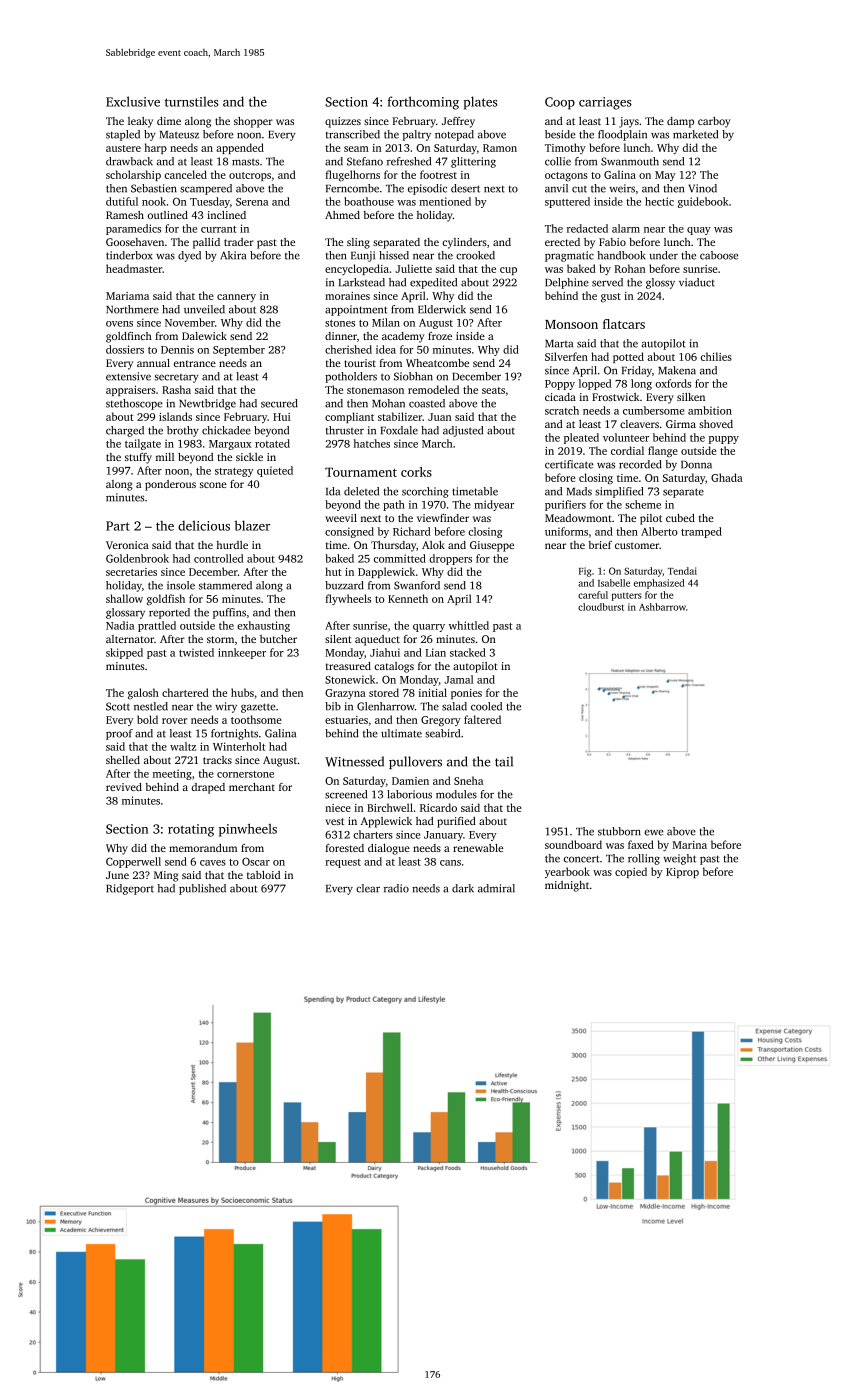 The height and width of the image is (1400, 849). I want to click on carriages, so click(605, 103).
